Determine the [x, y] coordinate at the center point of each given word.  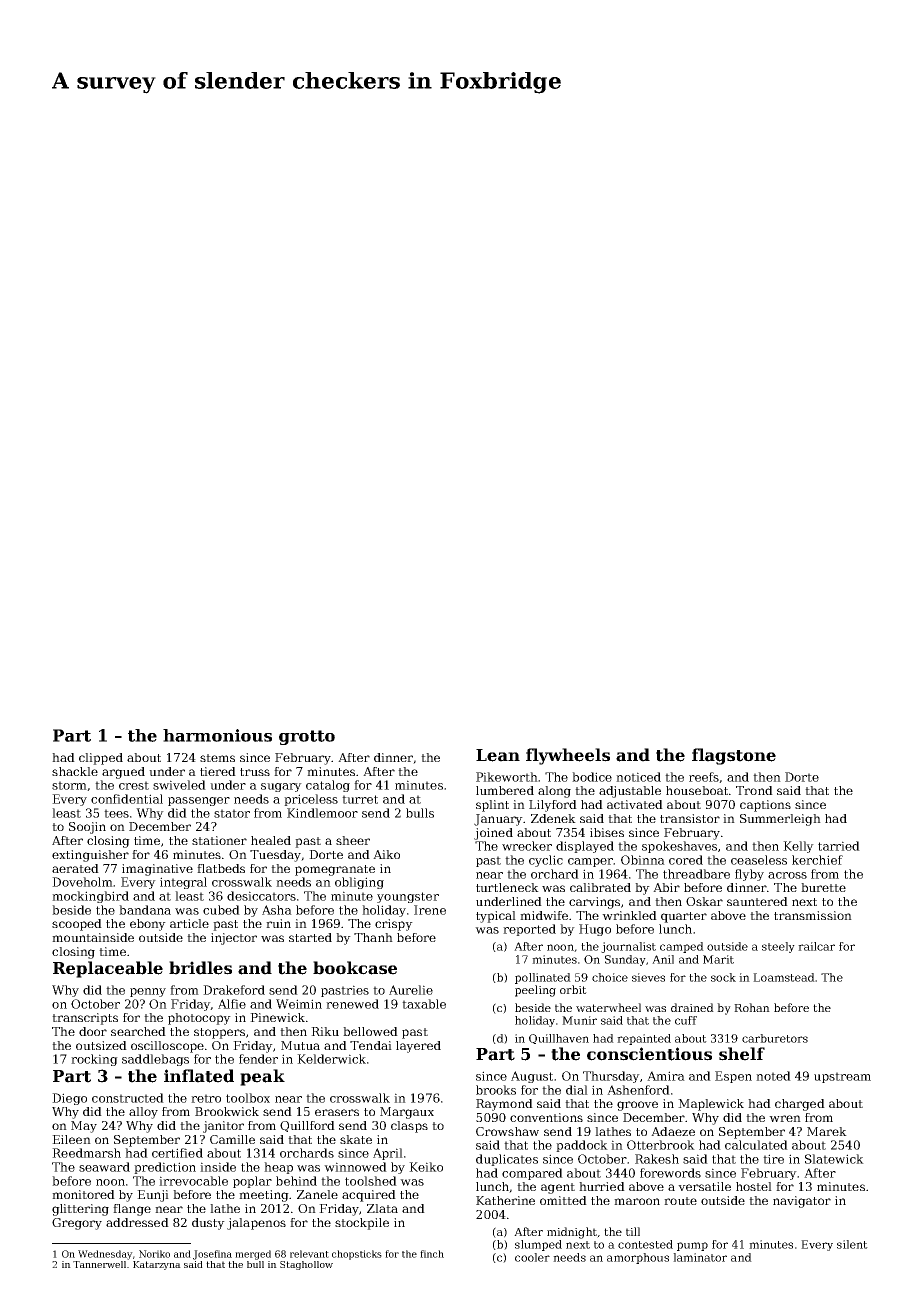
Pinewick [277, 1017]
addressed [137, 1222]
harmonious [217, 735]
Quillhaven [559, 1039]
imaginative [157, 870]
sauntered [757, 901]
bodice [592, 777]
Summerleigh [780, 820]
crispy [394, 925]
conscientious [649, 1054]
